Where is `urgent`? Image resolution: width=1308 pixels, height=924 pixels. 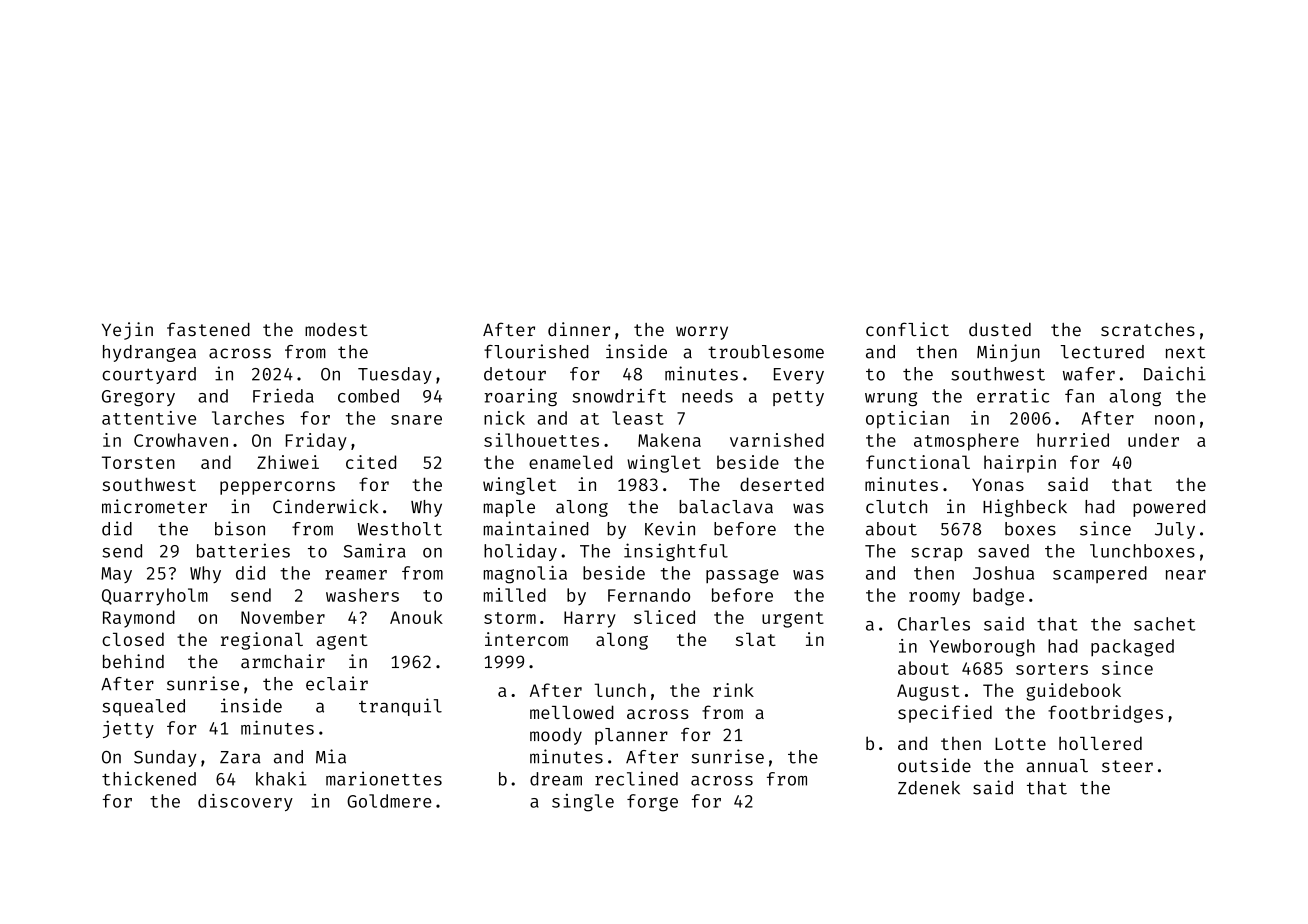
urgent is located at coordinates (793, 620).
